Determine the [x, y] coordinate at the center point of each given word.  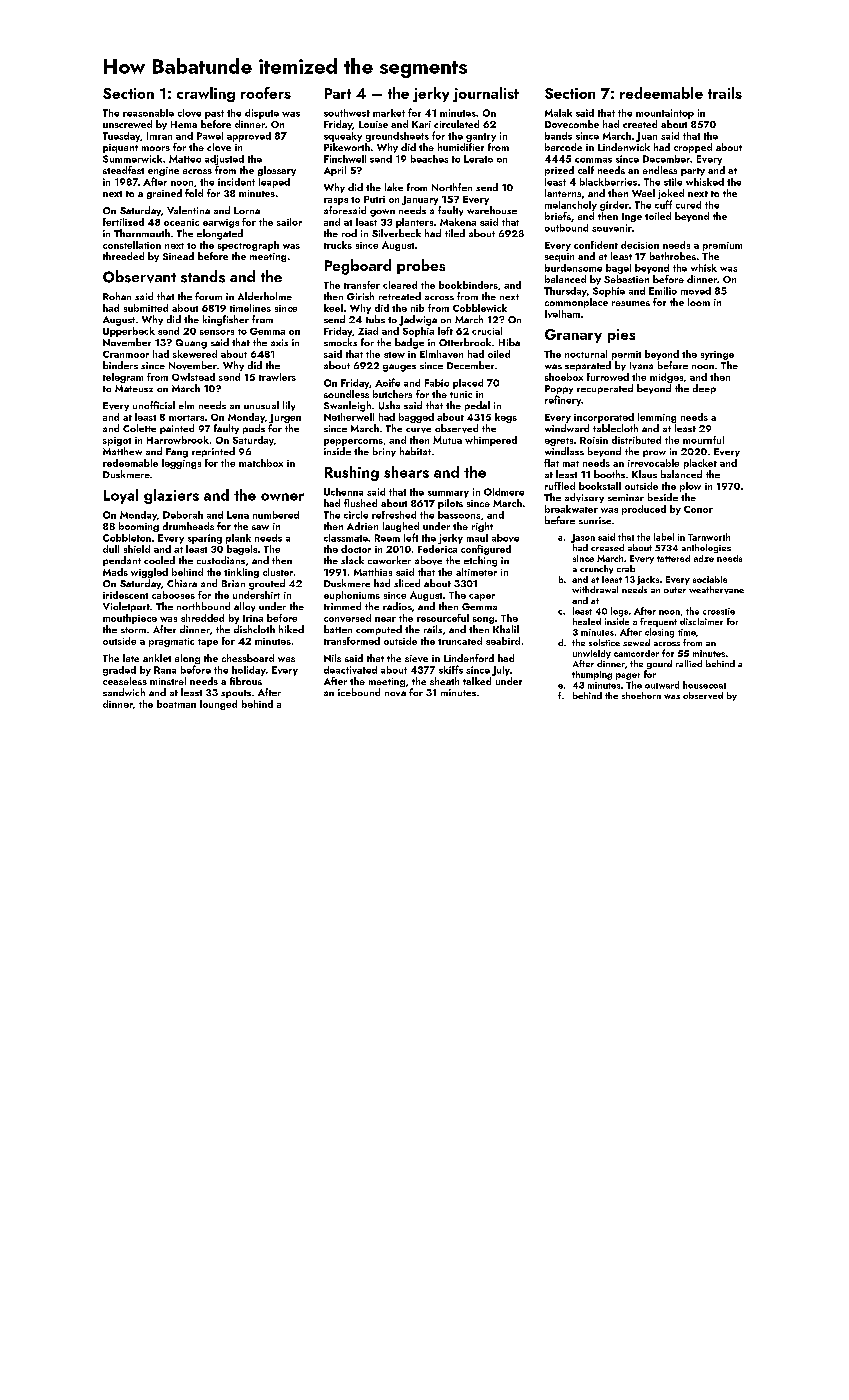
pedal [477, 406]
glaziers [171, 496]
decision [640, 245]
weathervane [716, 590]
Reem [387, 538]
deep [704, 389]
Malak [558, 113]
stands [203, 276]
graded [119, 671]
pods [254, 429]
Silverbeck [396, 233]
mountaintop [665, 114]
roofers [266, 93]
